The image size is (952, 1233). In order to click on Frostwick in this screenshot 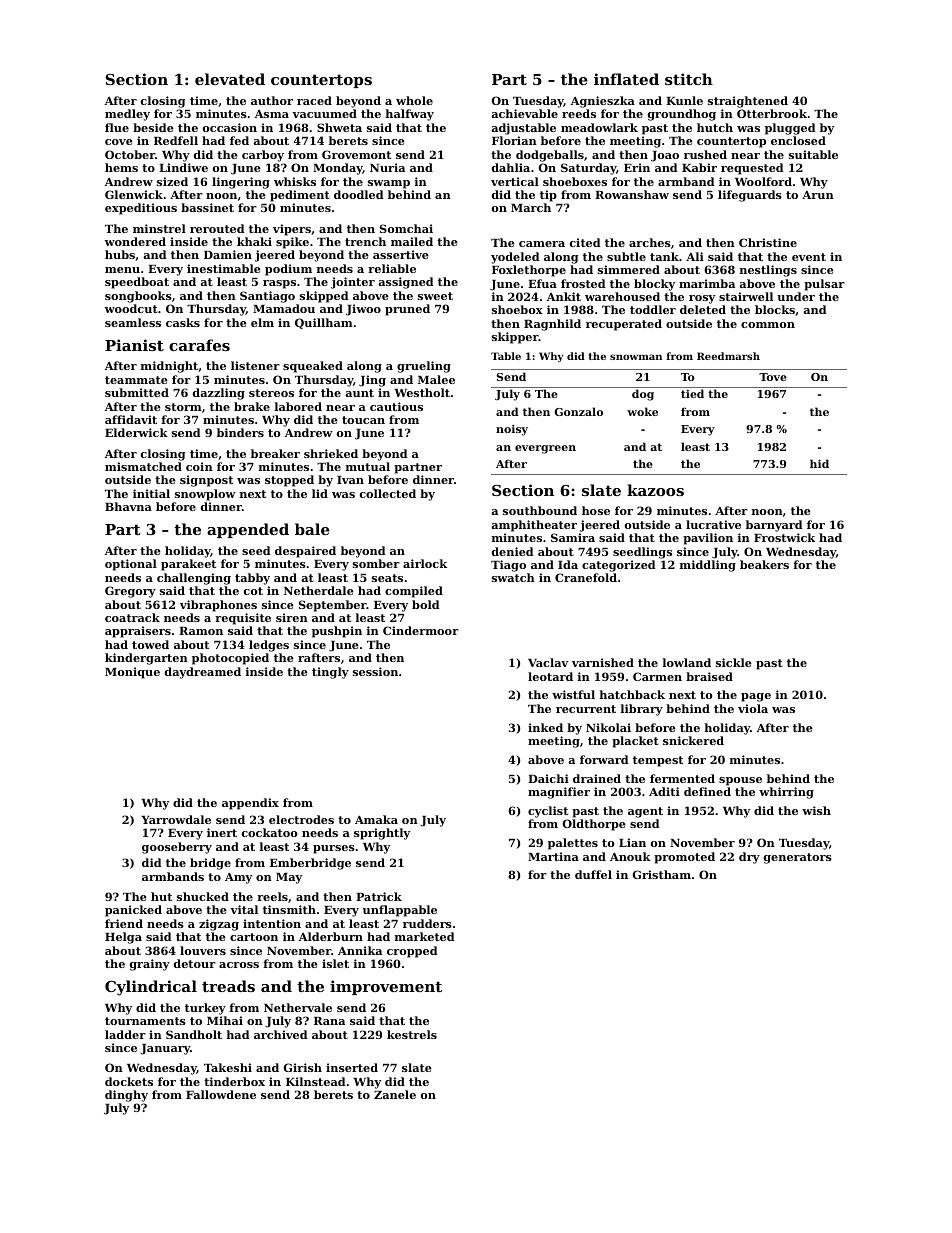, I will do `click(784, 537)`.
